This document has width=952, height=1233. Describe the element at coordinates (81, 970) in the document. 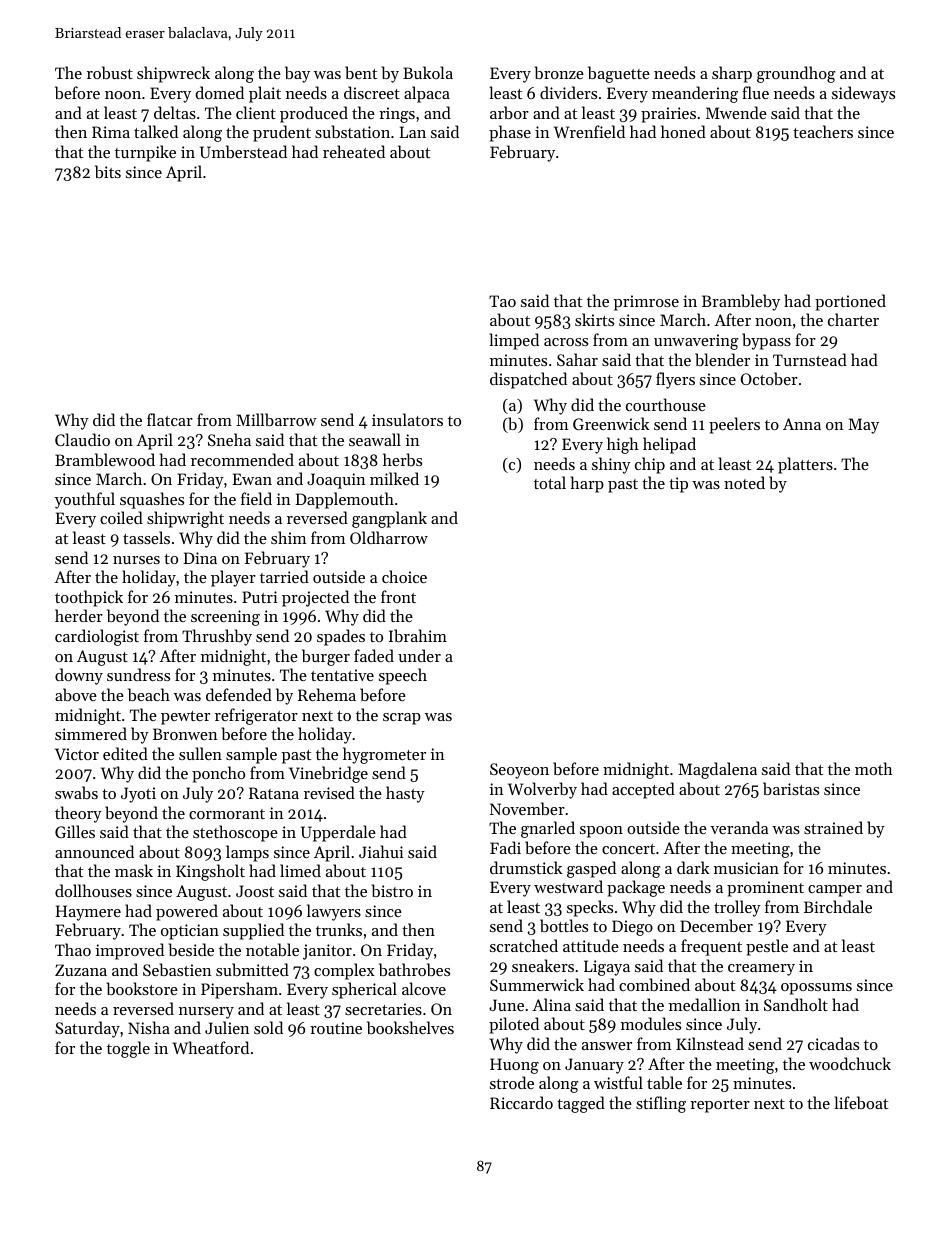

I see `Zuzana` at that location.
